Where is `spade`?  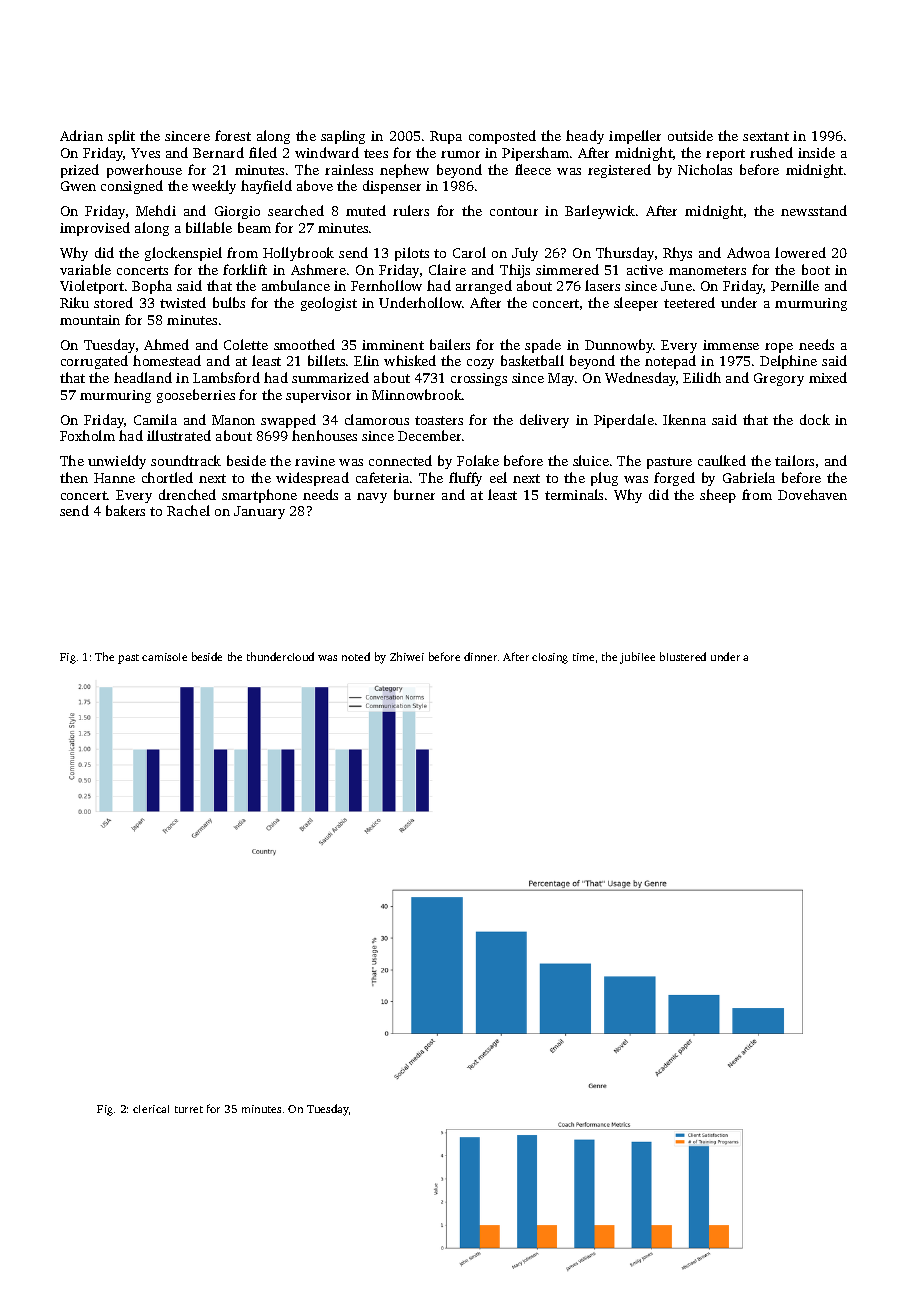 spade is located at coordinates (543, 346).
